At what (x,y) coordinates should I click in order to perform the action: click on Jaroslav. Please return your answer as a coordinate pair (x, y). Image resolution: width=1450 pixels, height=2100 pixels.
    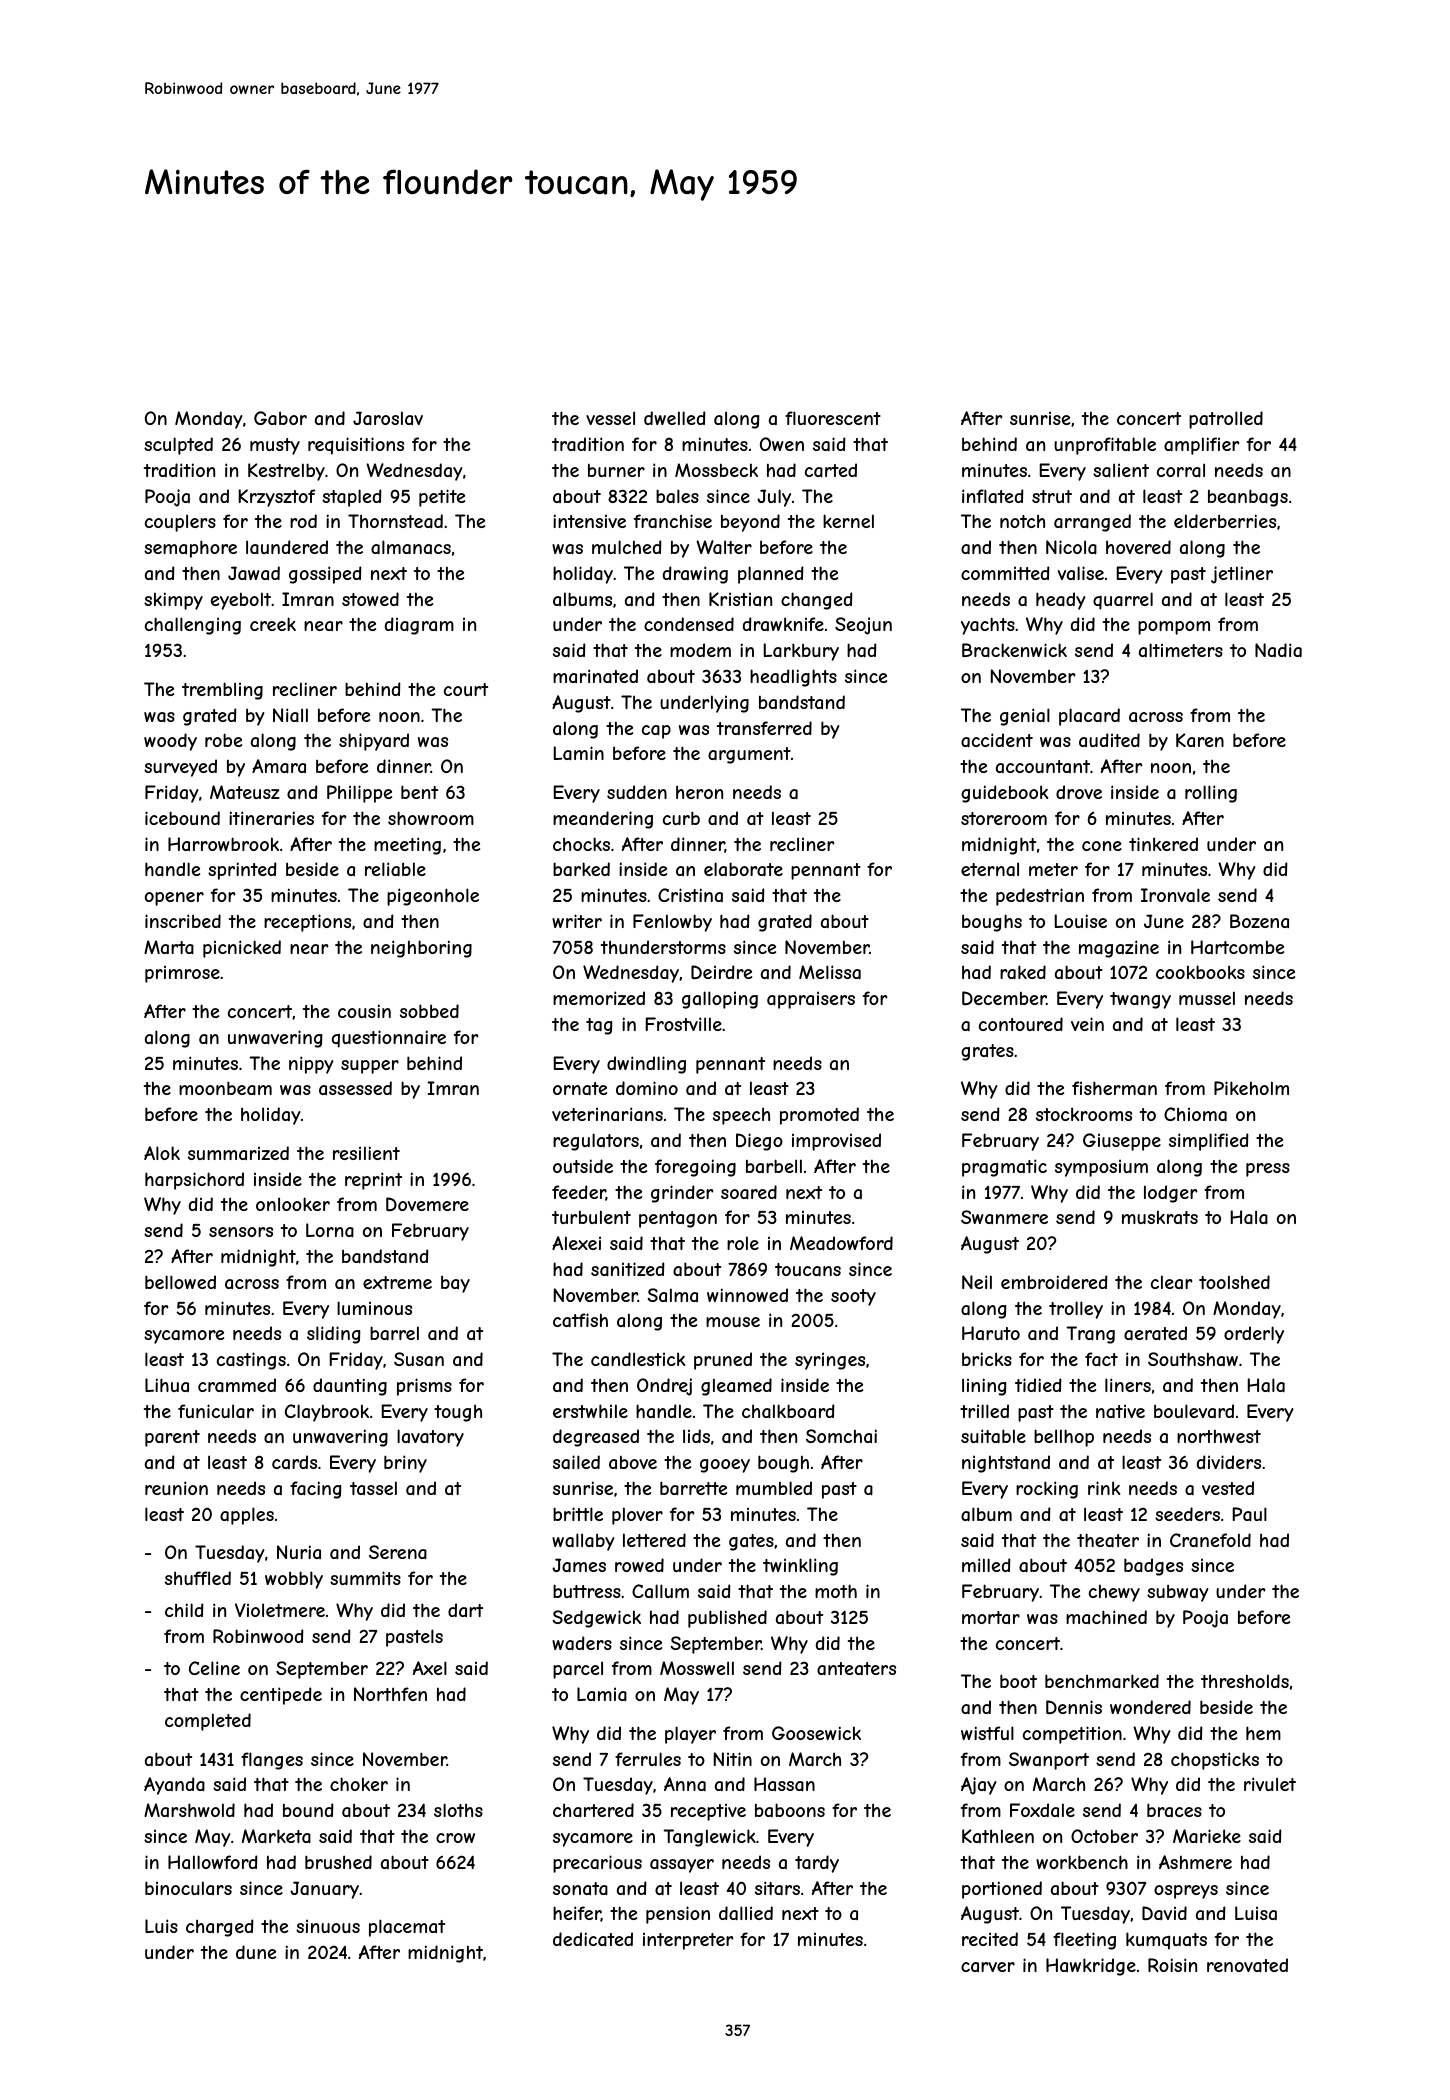
    Looking at the image, I should click on (388, 418).
